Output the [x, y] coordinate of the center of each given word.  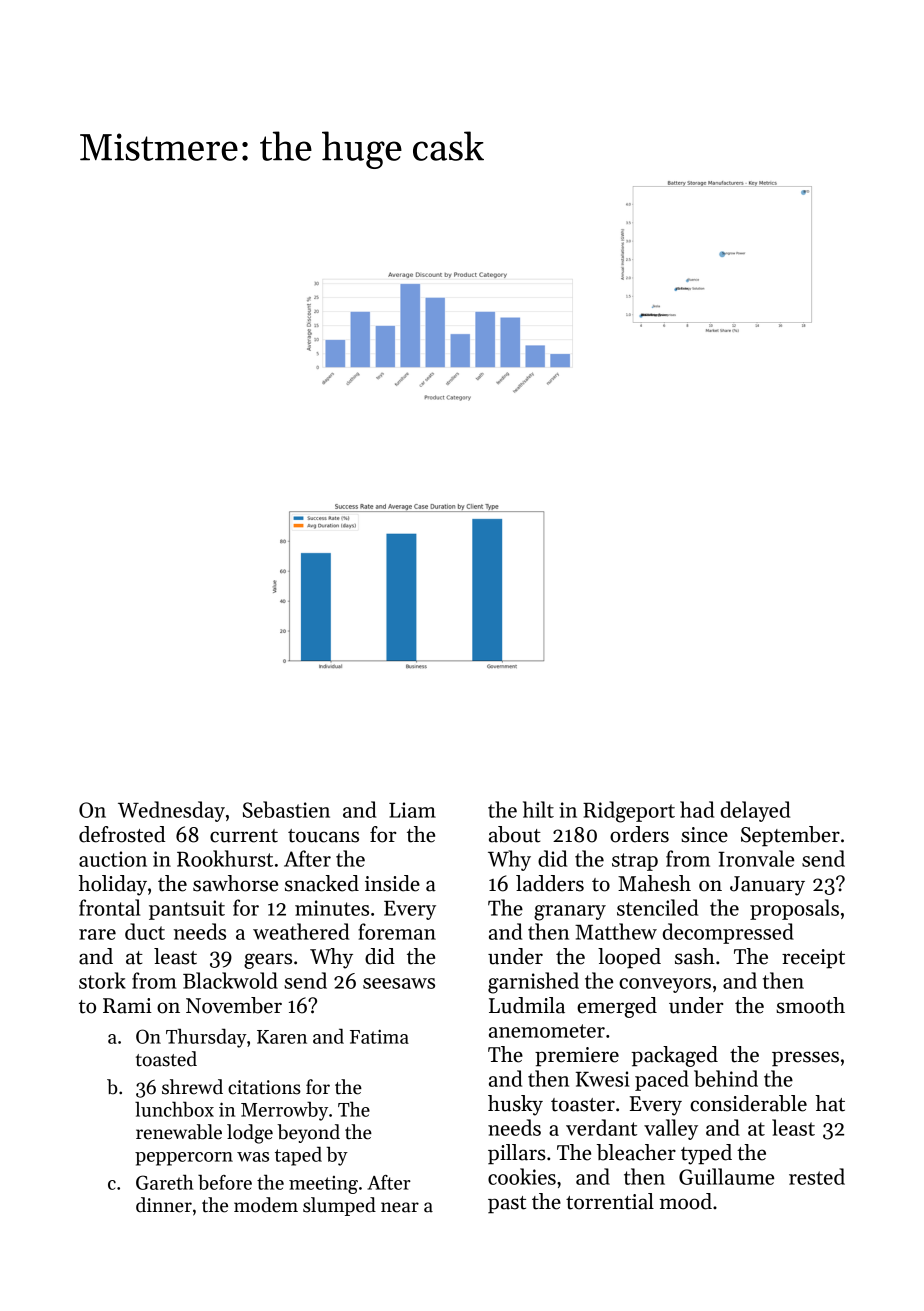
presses [805, 1059]
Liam [412, 810]
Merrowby [284, 1111]
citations [264, 1087]
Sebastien [286, 809]
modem [266, 1205]
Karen [282, 1037]
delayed [755, 811]
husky [515, 1105]
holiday [112, 885]
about [515, 834]
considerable [748, 1103]
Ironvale [756, 858]
